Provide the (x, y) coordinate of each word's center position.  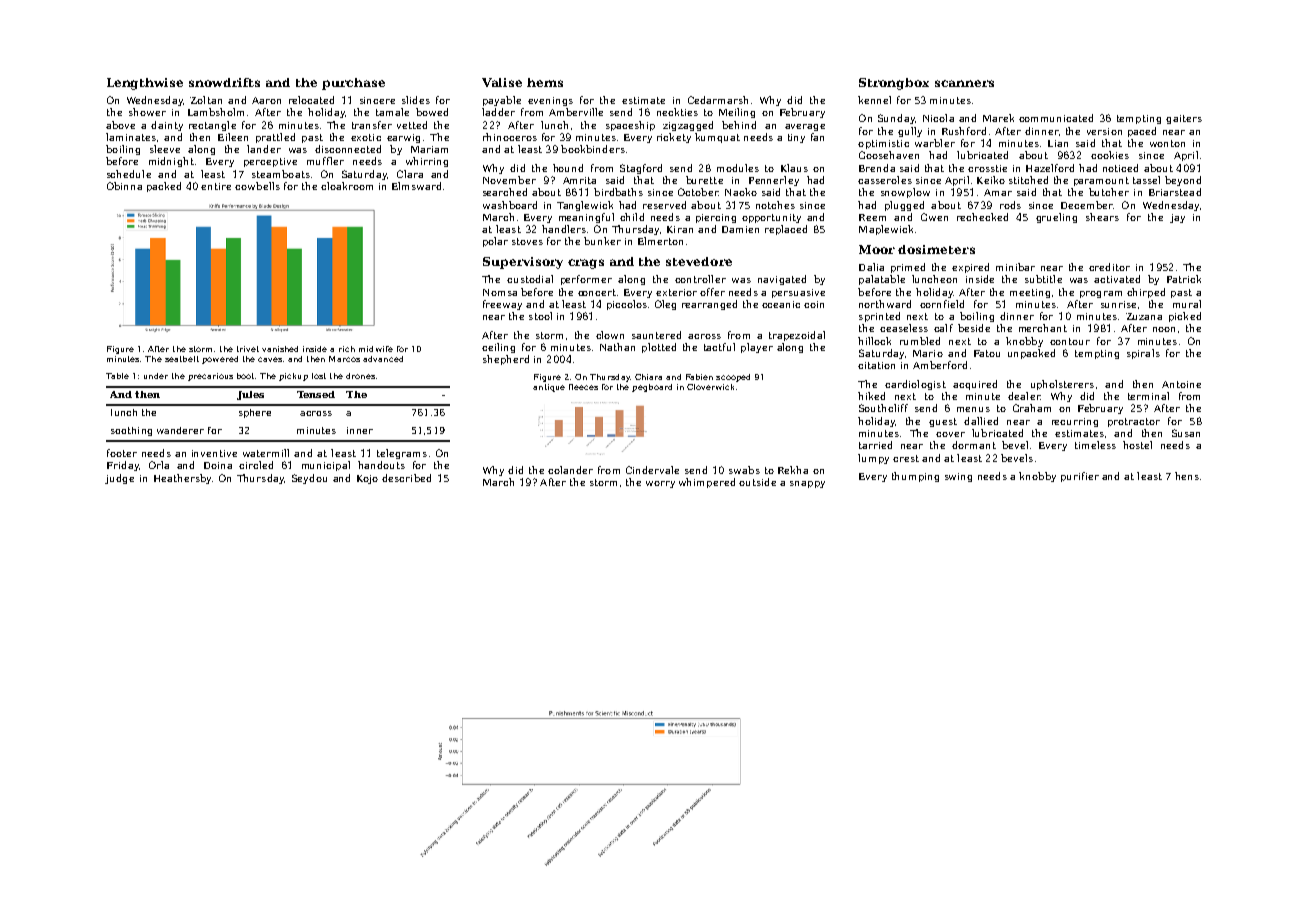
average (805, 127)
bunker (602, 241)
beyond (1183, 181)
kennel (874, 100)
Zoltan (206, 100)
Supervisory (523, 263)
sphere (255, 413)
